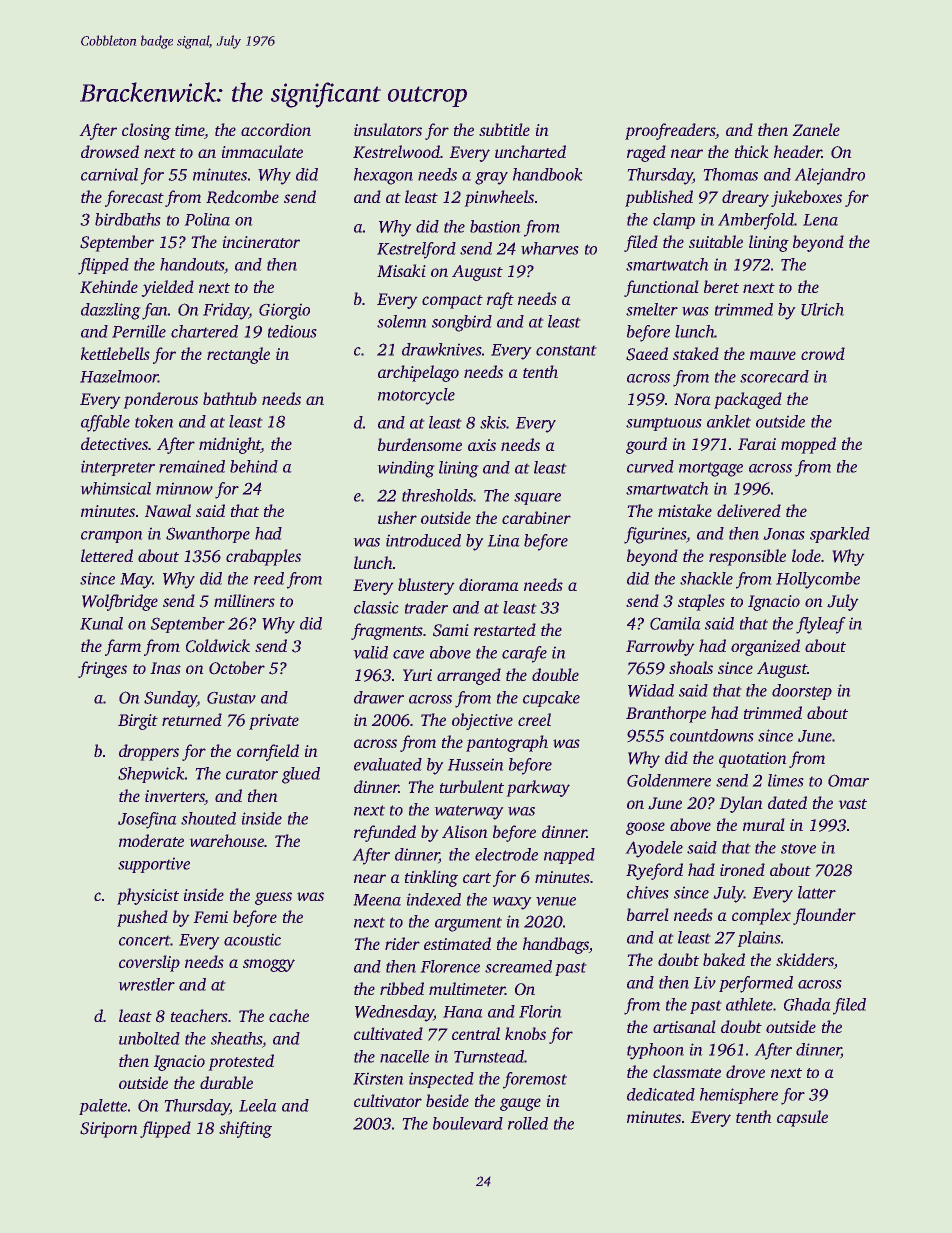 The width and height of the screenshot is (952, 1233). Describe the element at coordinates (402, 943) in the screenshot. I see `rider` at that location.
